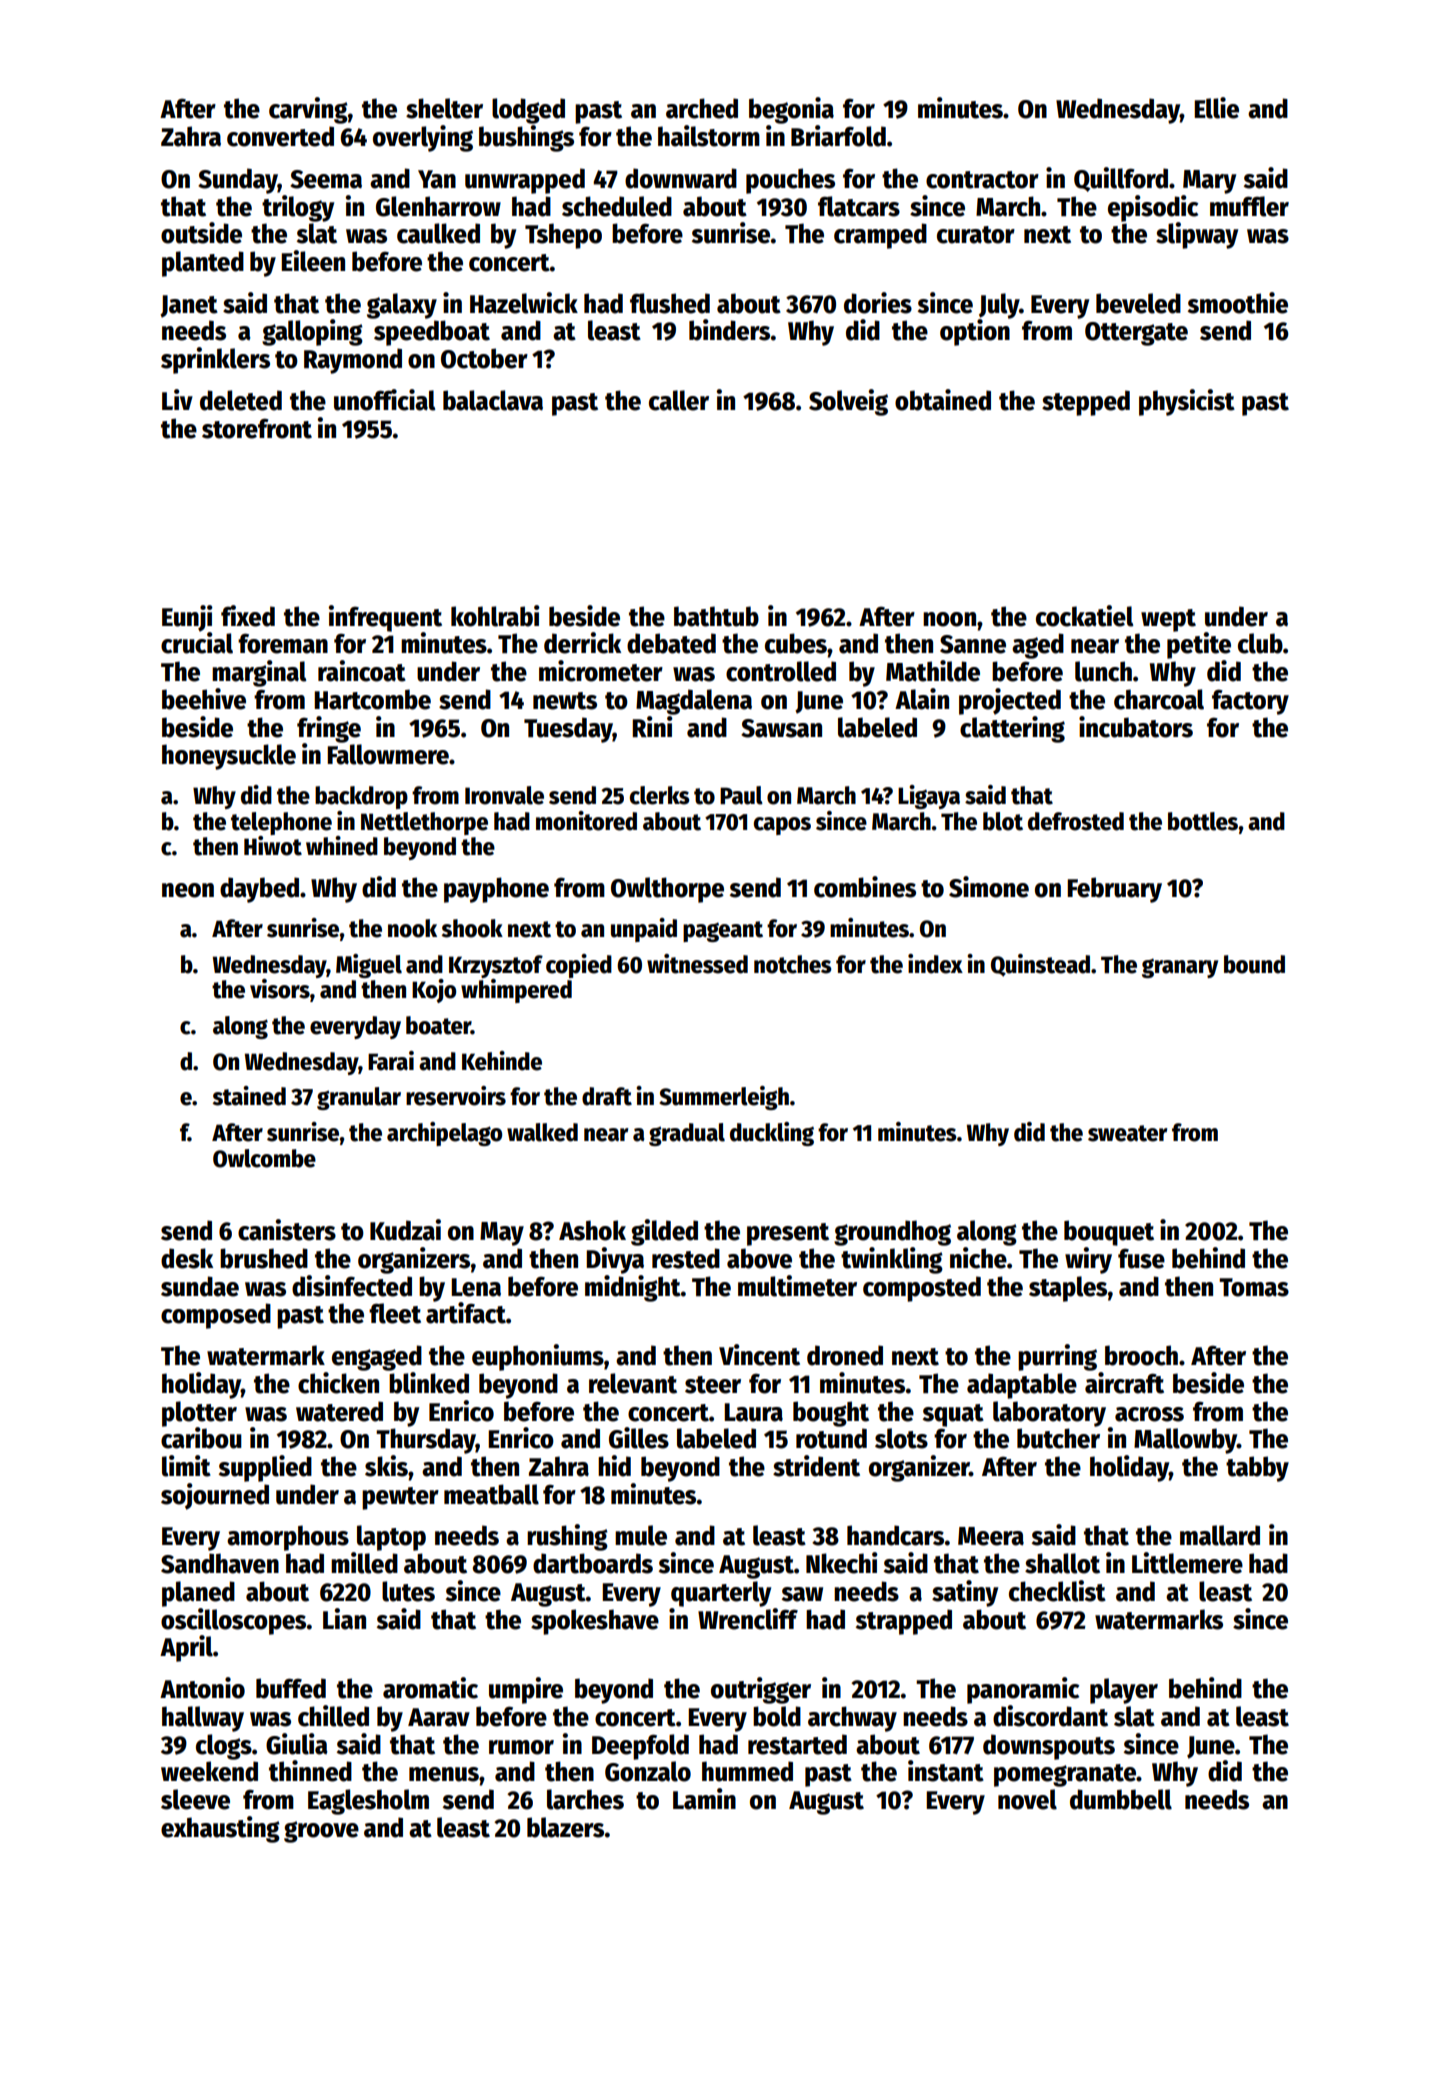 Image resolution: width=1450 pixels, height=2100 pixels. I want to click on begonia, so click(791, 110).
